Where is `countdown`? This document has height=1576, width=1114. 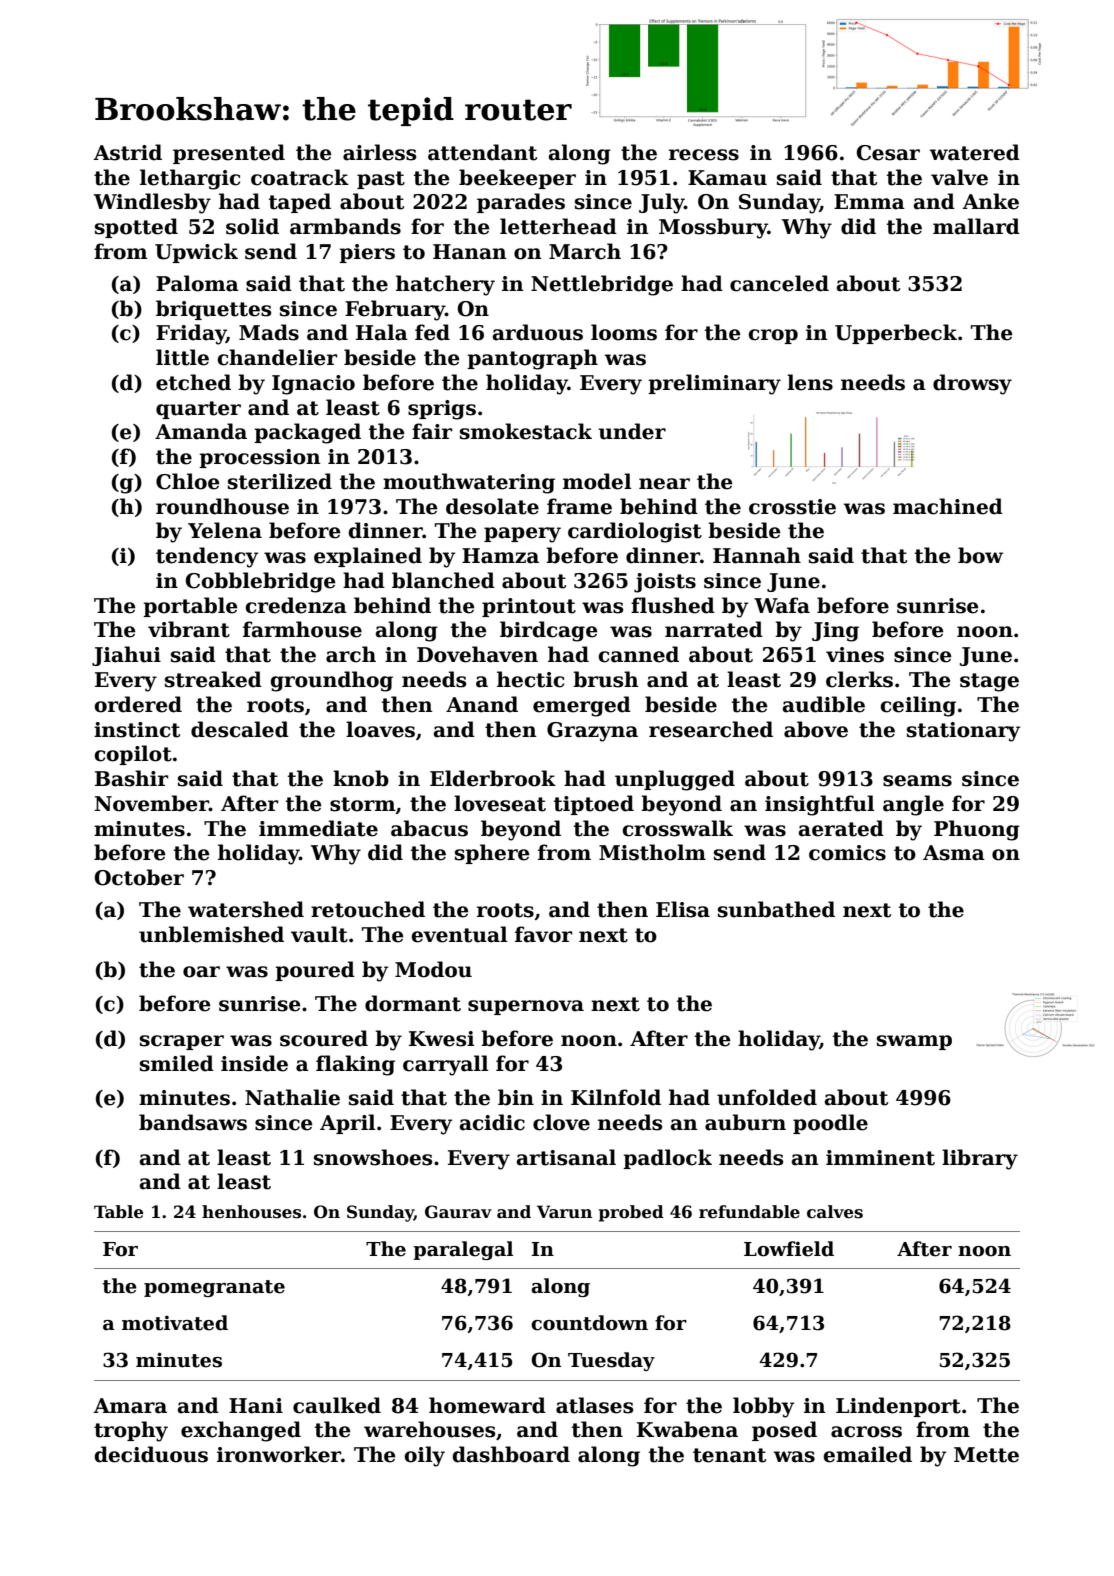 countdown is located at coordinates (589, 1323).
